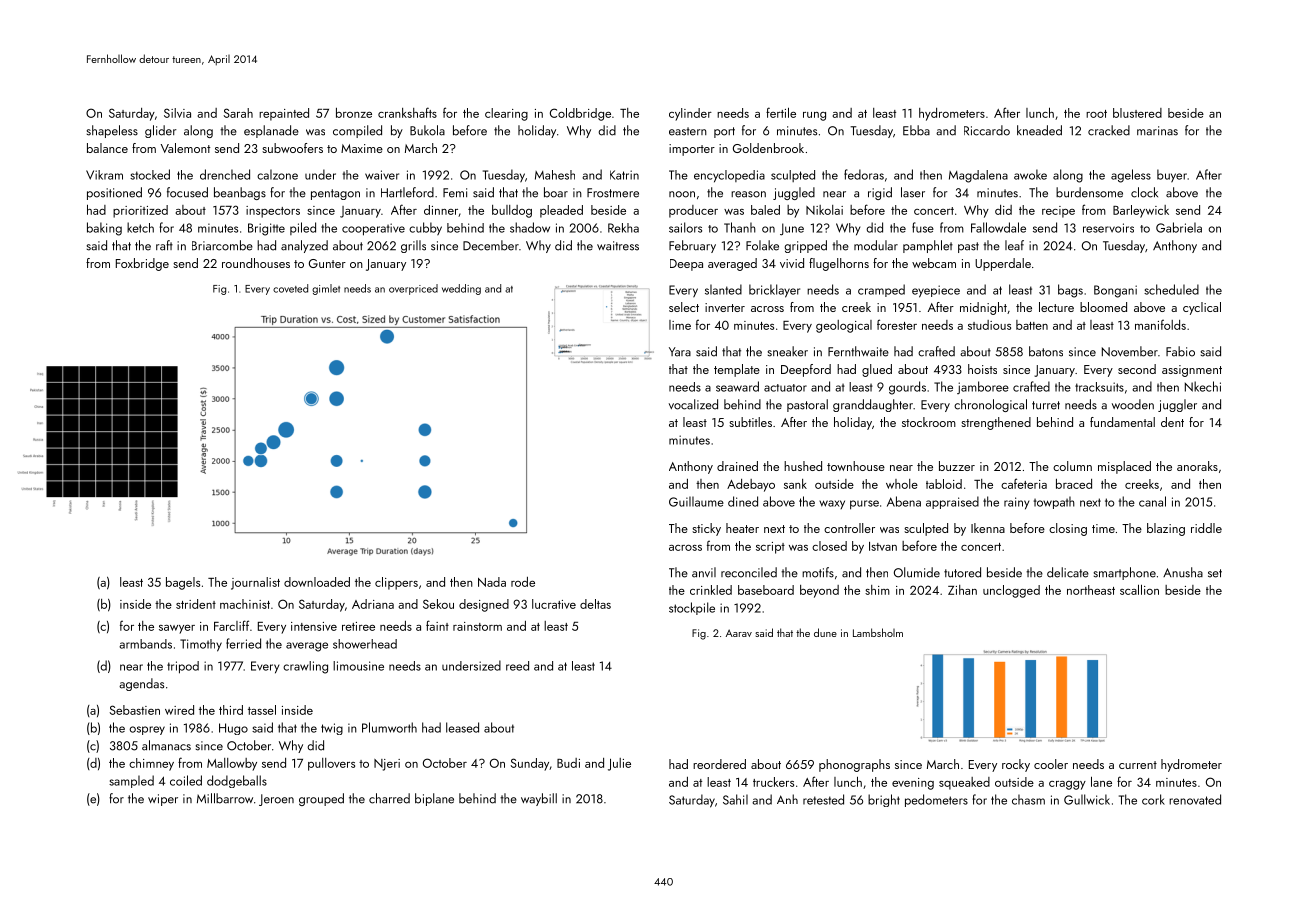  I want to click on wiper, so click(163, 800).
